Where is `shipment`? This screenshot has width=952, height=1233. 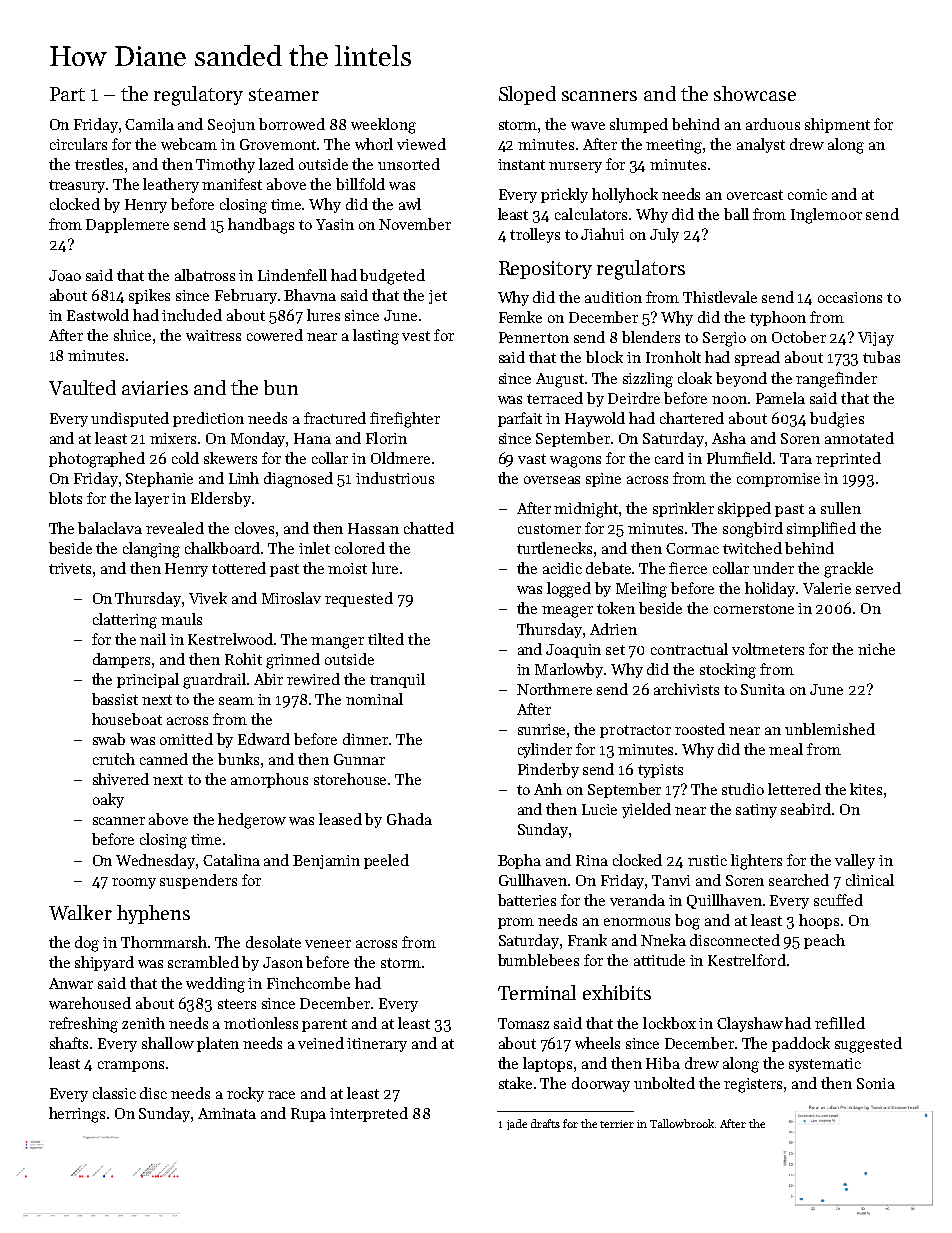
shipment is located at coordinates (837, 125).
